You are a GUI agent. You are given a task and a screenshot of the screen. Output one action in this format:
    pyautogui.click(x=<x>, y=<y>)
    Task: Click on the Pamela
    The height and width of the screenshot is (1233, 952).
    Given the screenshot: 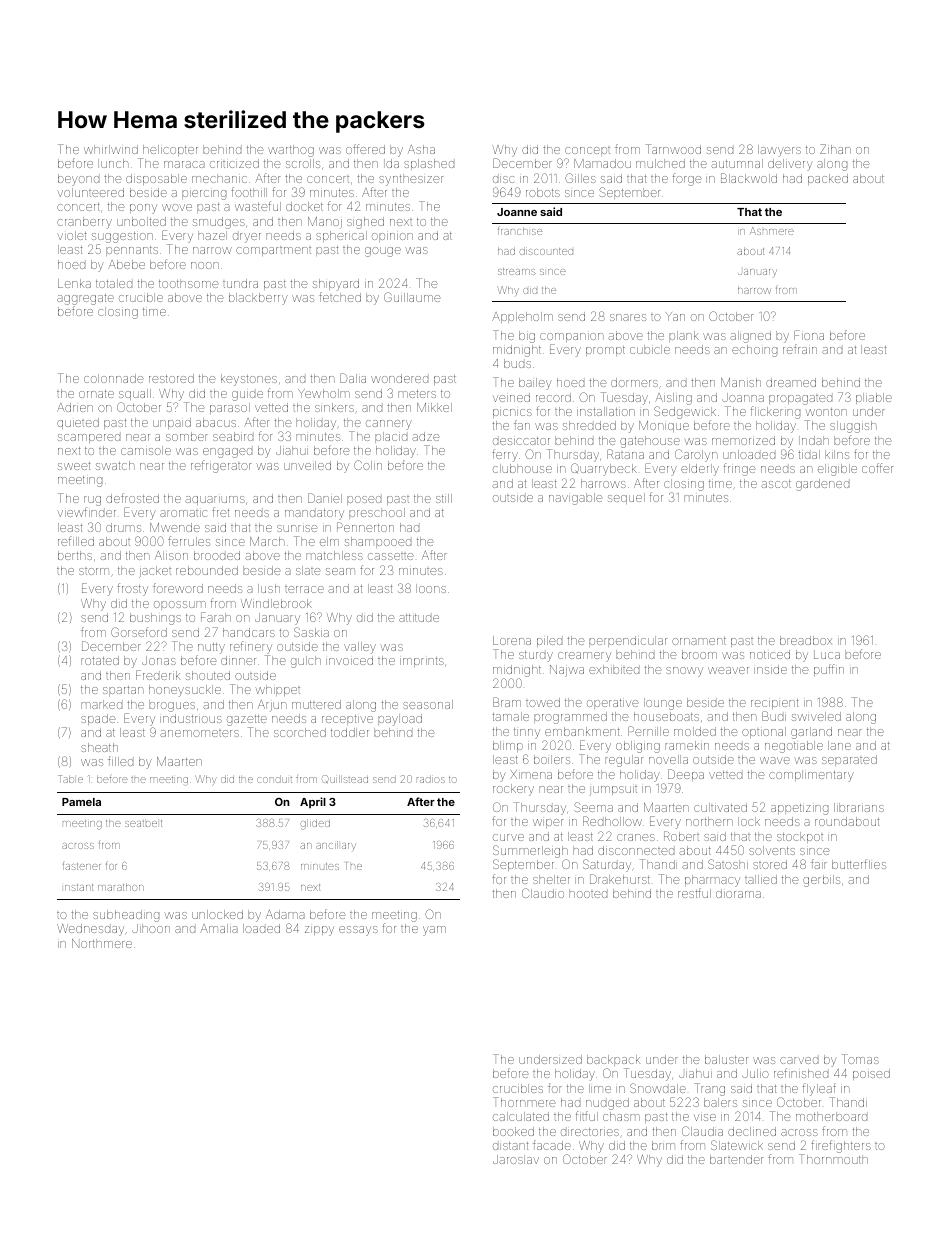 What is the action you would take?
    pyautogui.click(x=81, y=802)
